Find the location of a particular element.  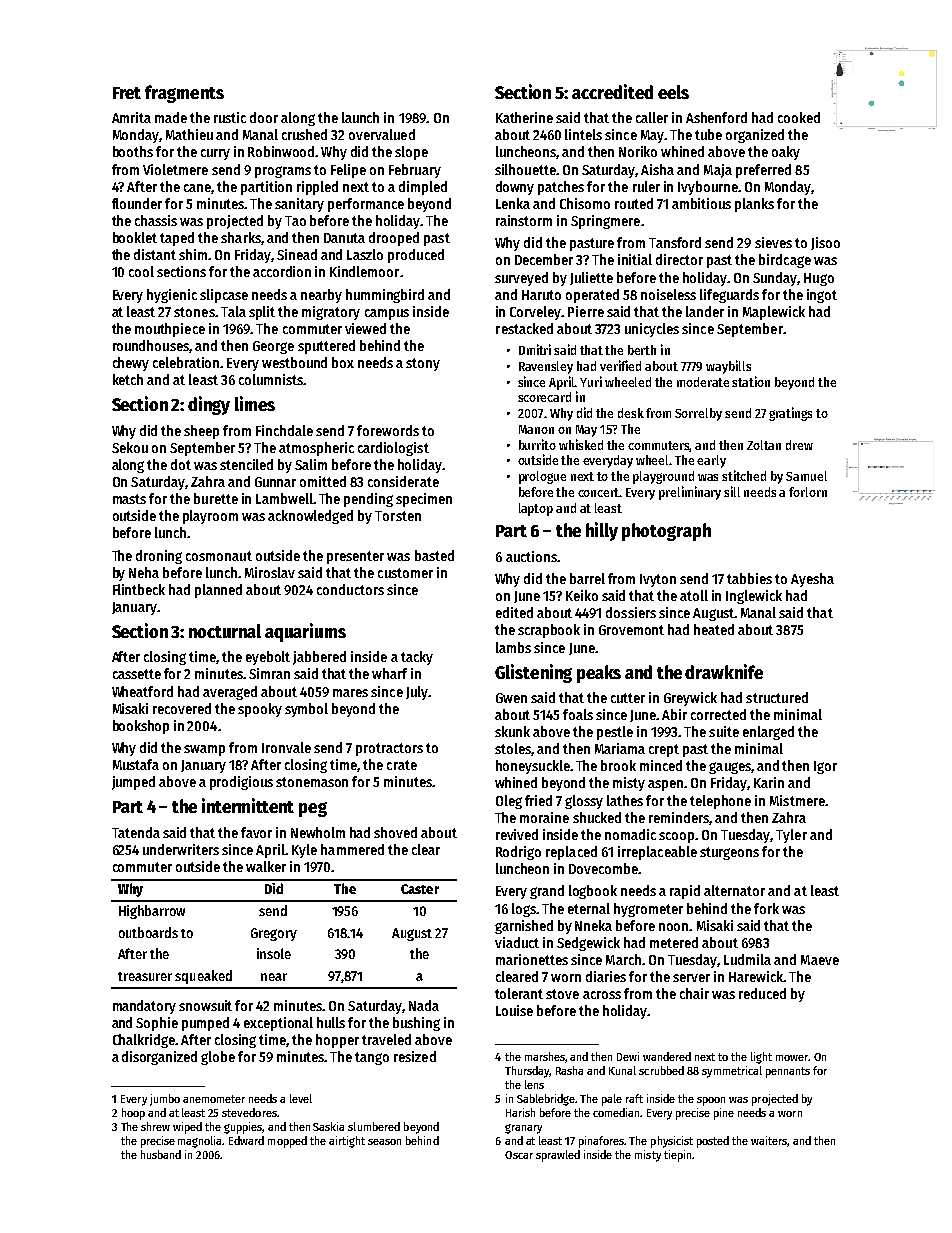

hummingbird is located at coordinates (385, 296).
